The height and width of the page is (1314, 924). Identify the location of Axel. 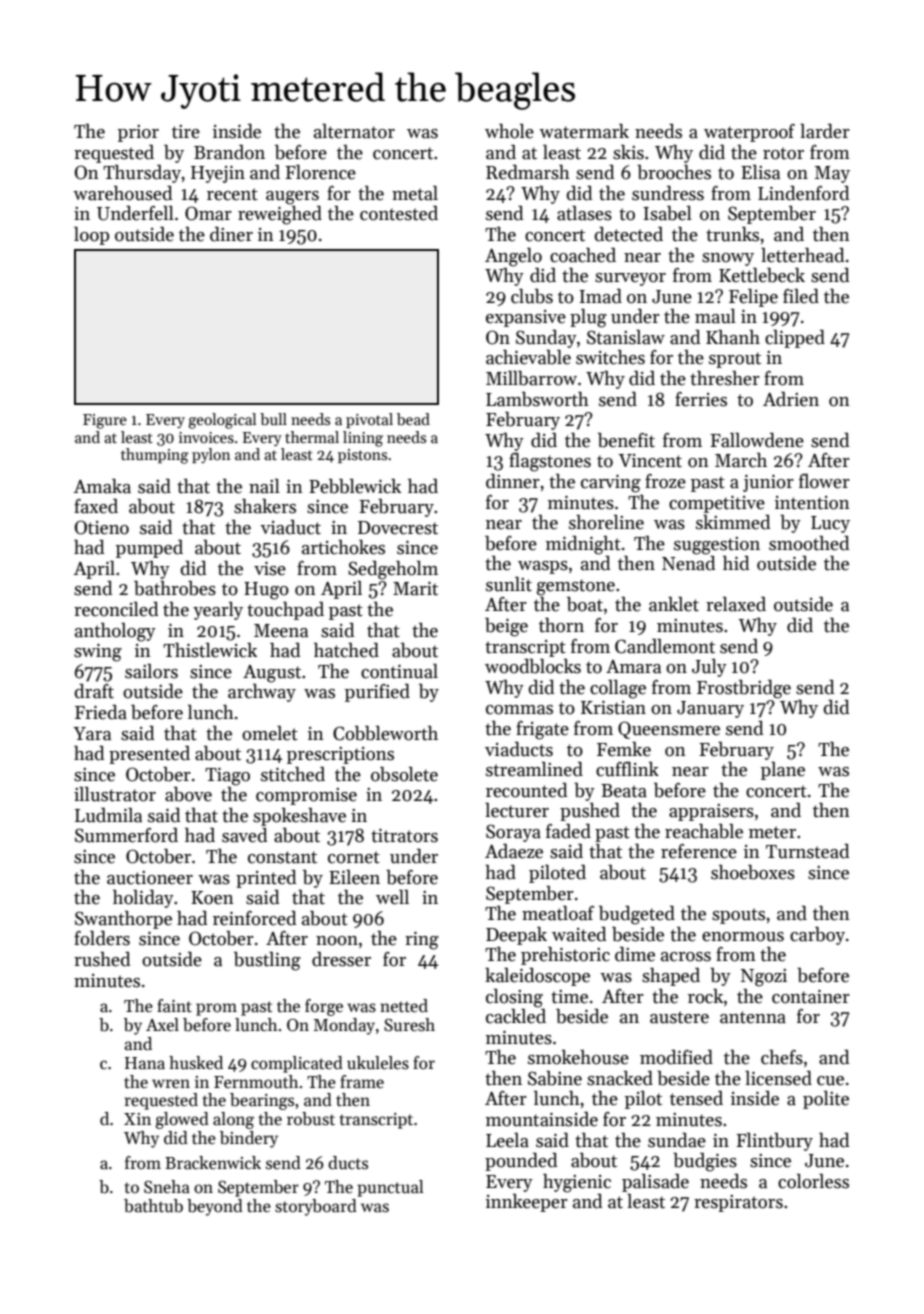
(162, 1025).
